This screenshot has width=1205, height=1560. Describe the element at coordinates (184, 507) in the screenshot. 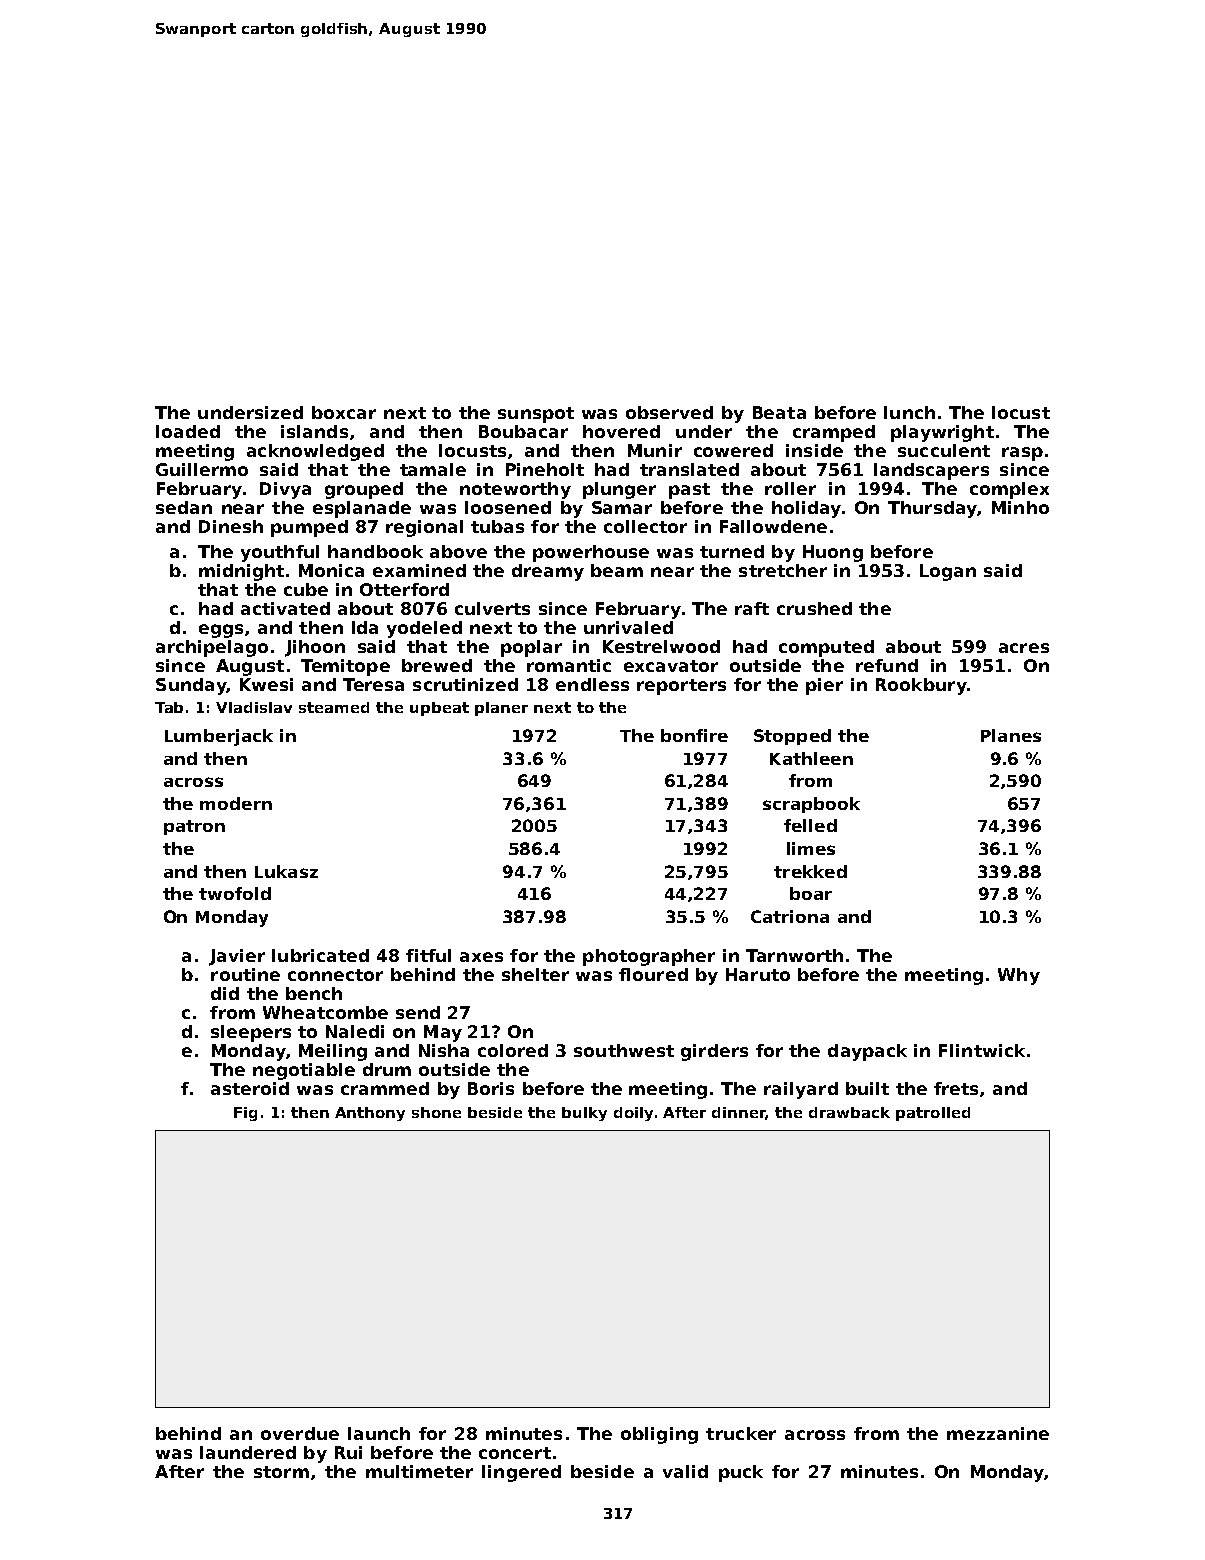

I see `sedan` at that location.
